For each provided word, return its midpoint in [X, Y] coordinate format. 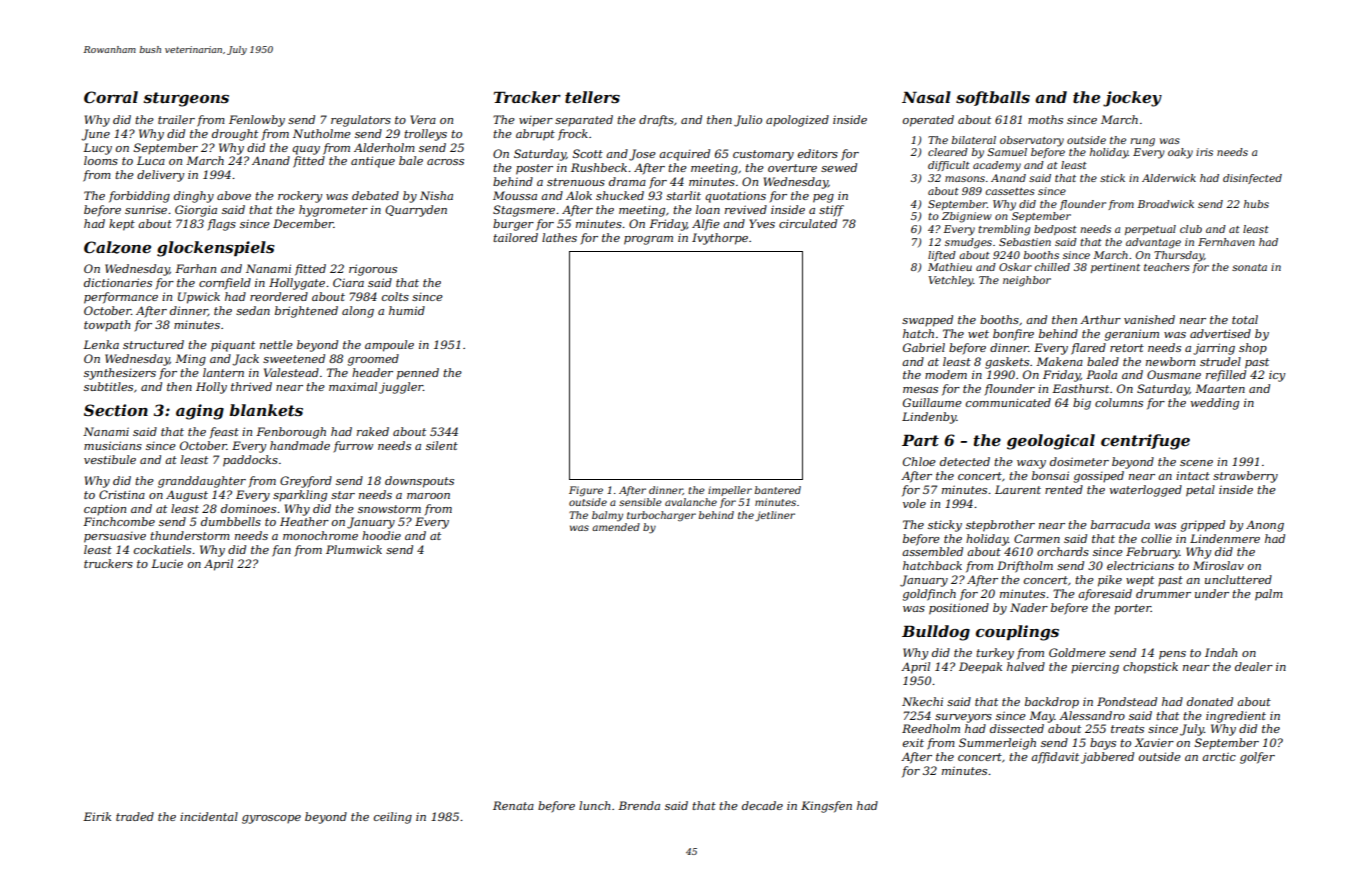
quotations [735, 197]
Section [116, 410]
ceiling [393, 818]
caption [105, 509]
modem [946, 374]
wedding [1215, 404]
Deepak [980, 668]
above [234, 195]
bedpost [1055, 230]
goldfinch [929, 595]
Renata [513, 805]
